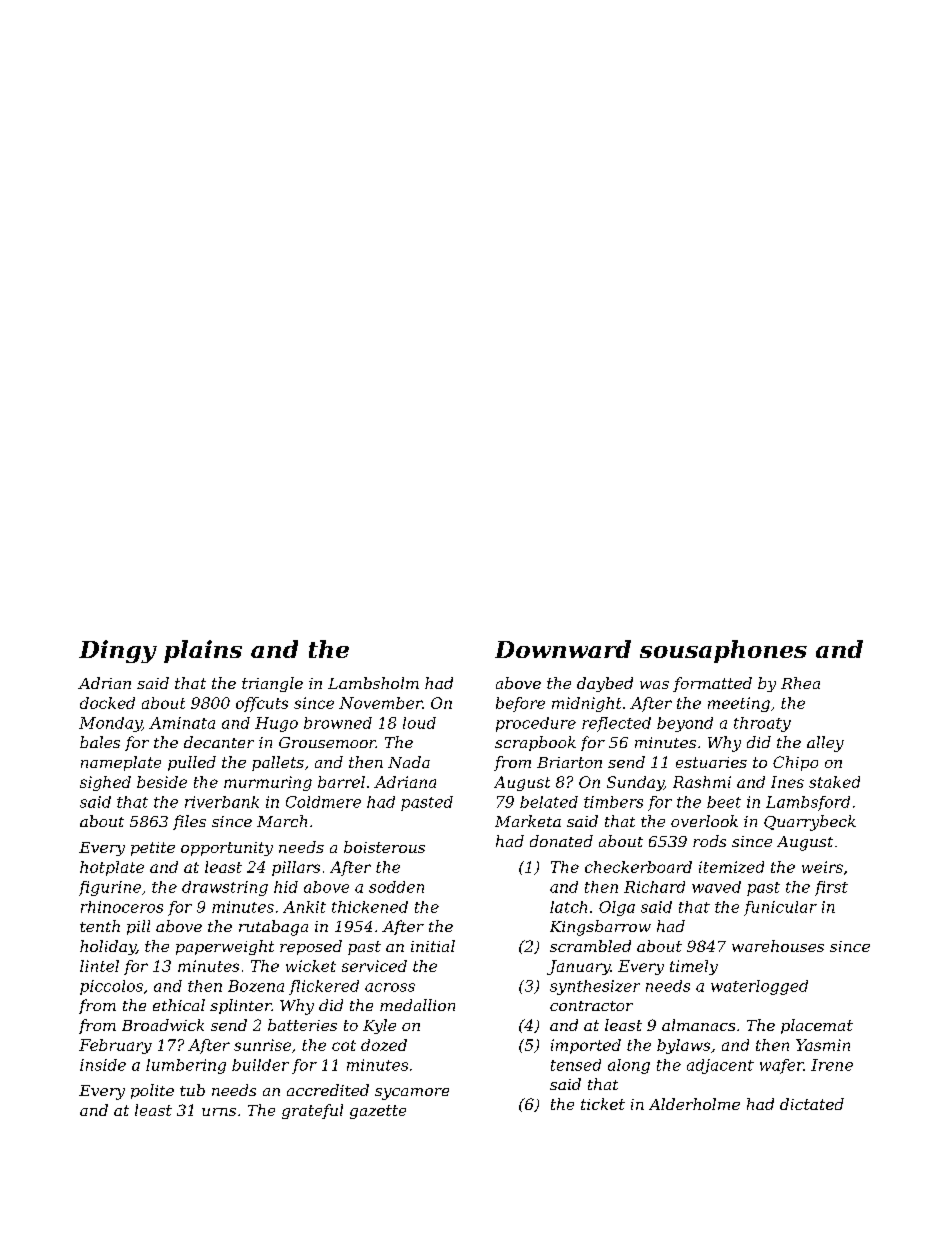  Describe the element at coordinates (568, 907) in the page. I see `latch` at that location.
